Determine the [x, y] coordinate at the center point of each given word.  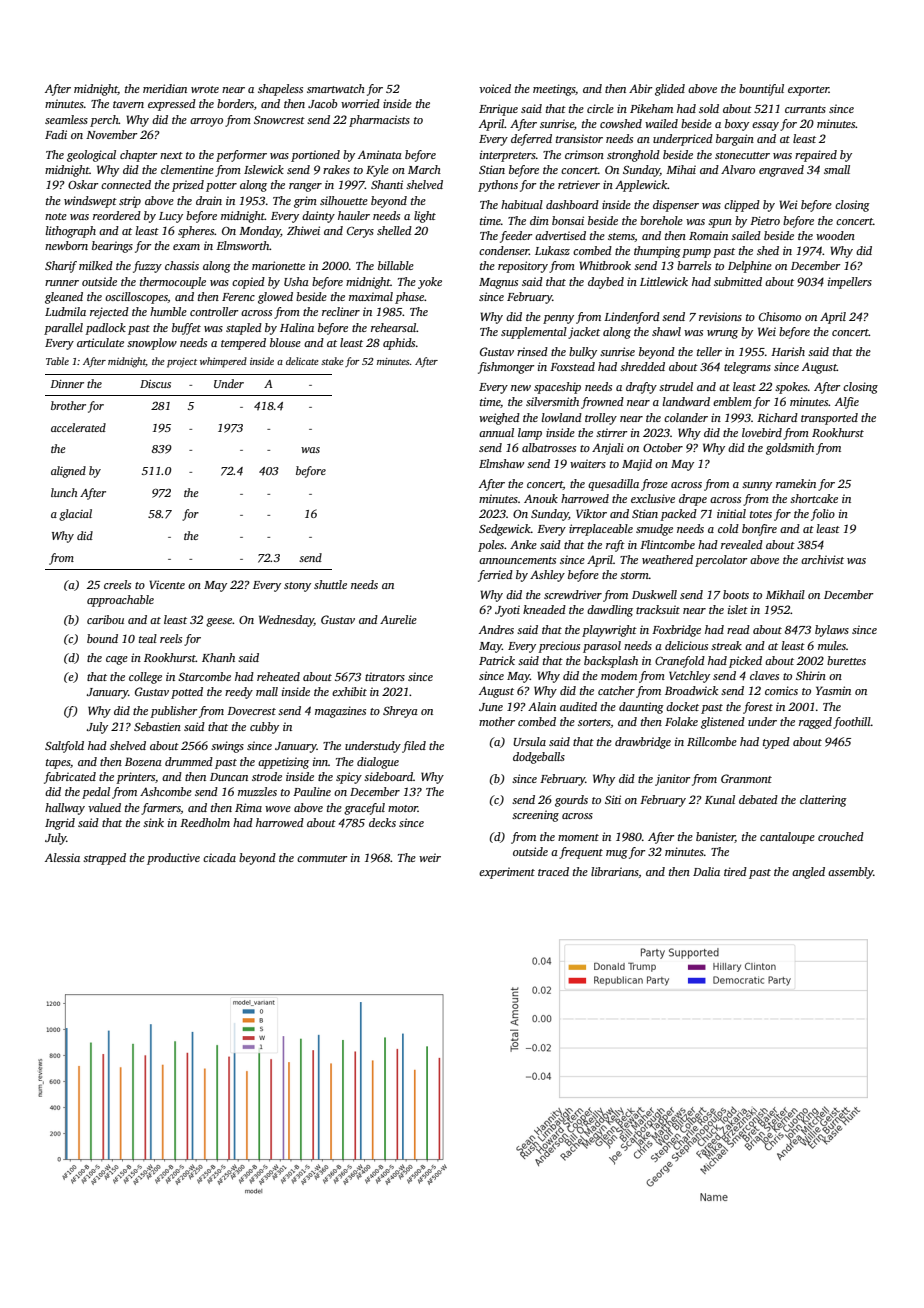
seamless [66, 119]
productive [173, 859]
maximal [371, 296]
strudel [676, 386]
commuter [322, 858]
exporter [808, 91]
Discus [155, 384]
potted [187, 693]
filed [414, 747]
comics [781, 690]
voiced [495, 88]
